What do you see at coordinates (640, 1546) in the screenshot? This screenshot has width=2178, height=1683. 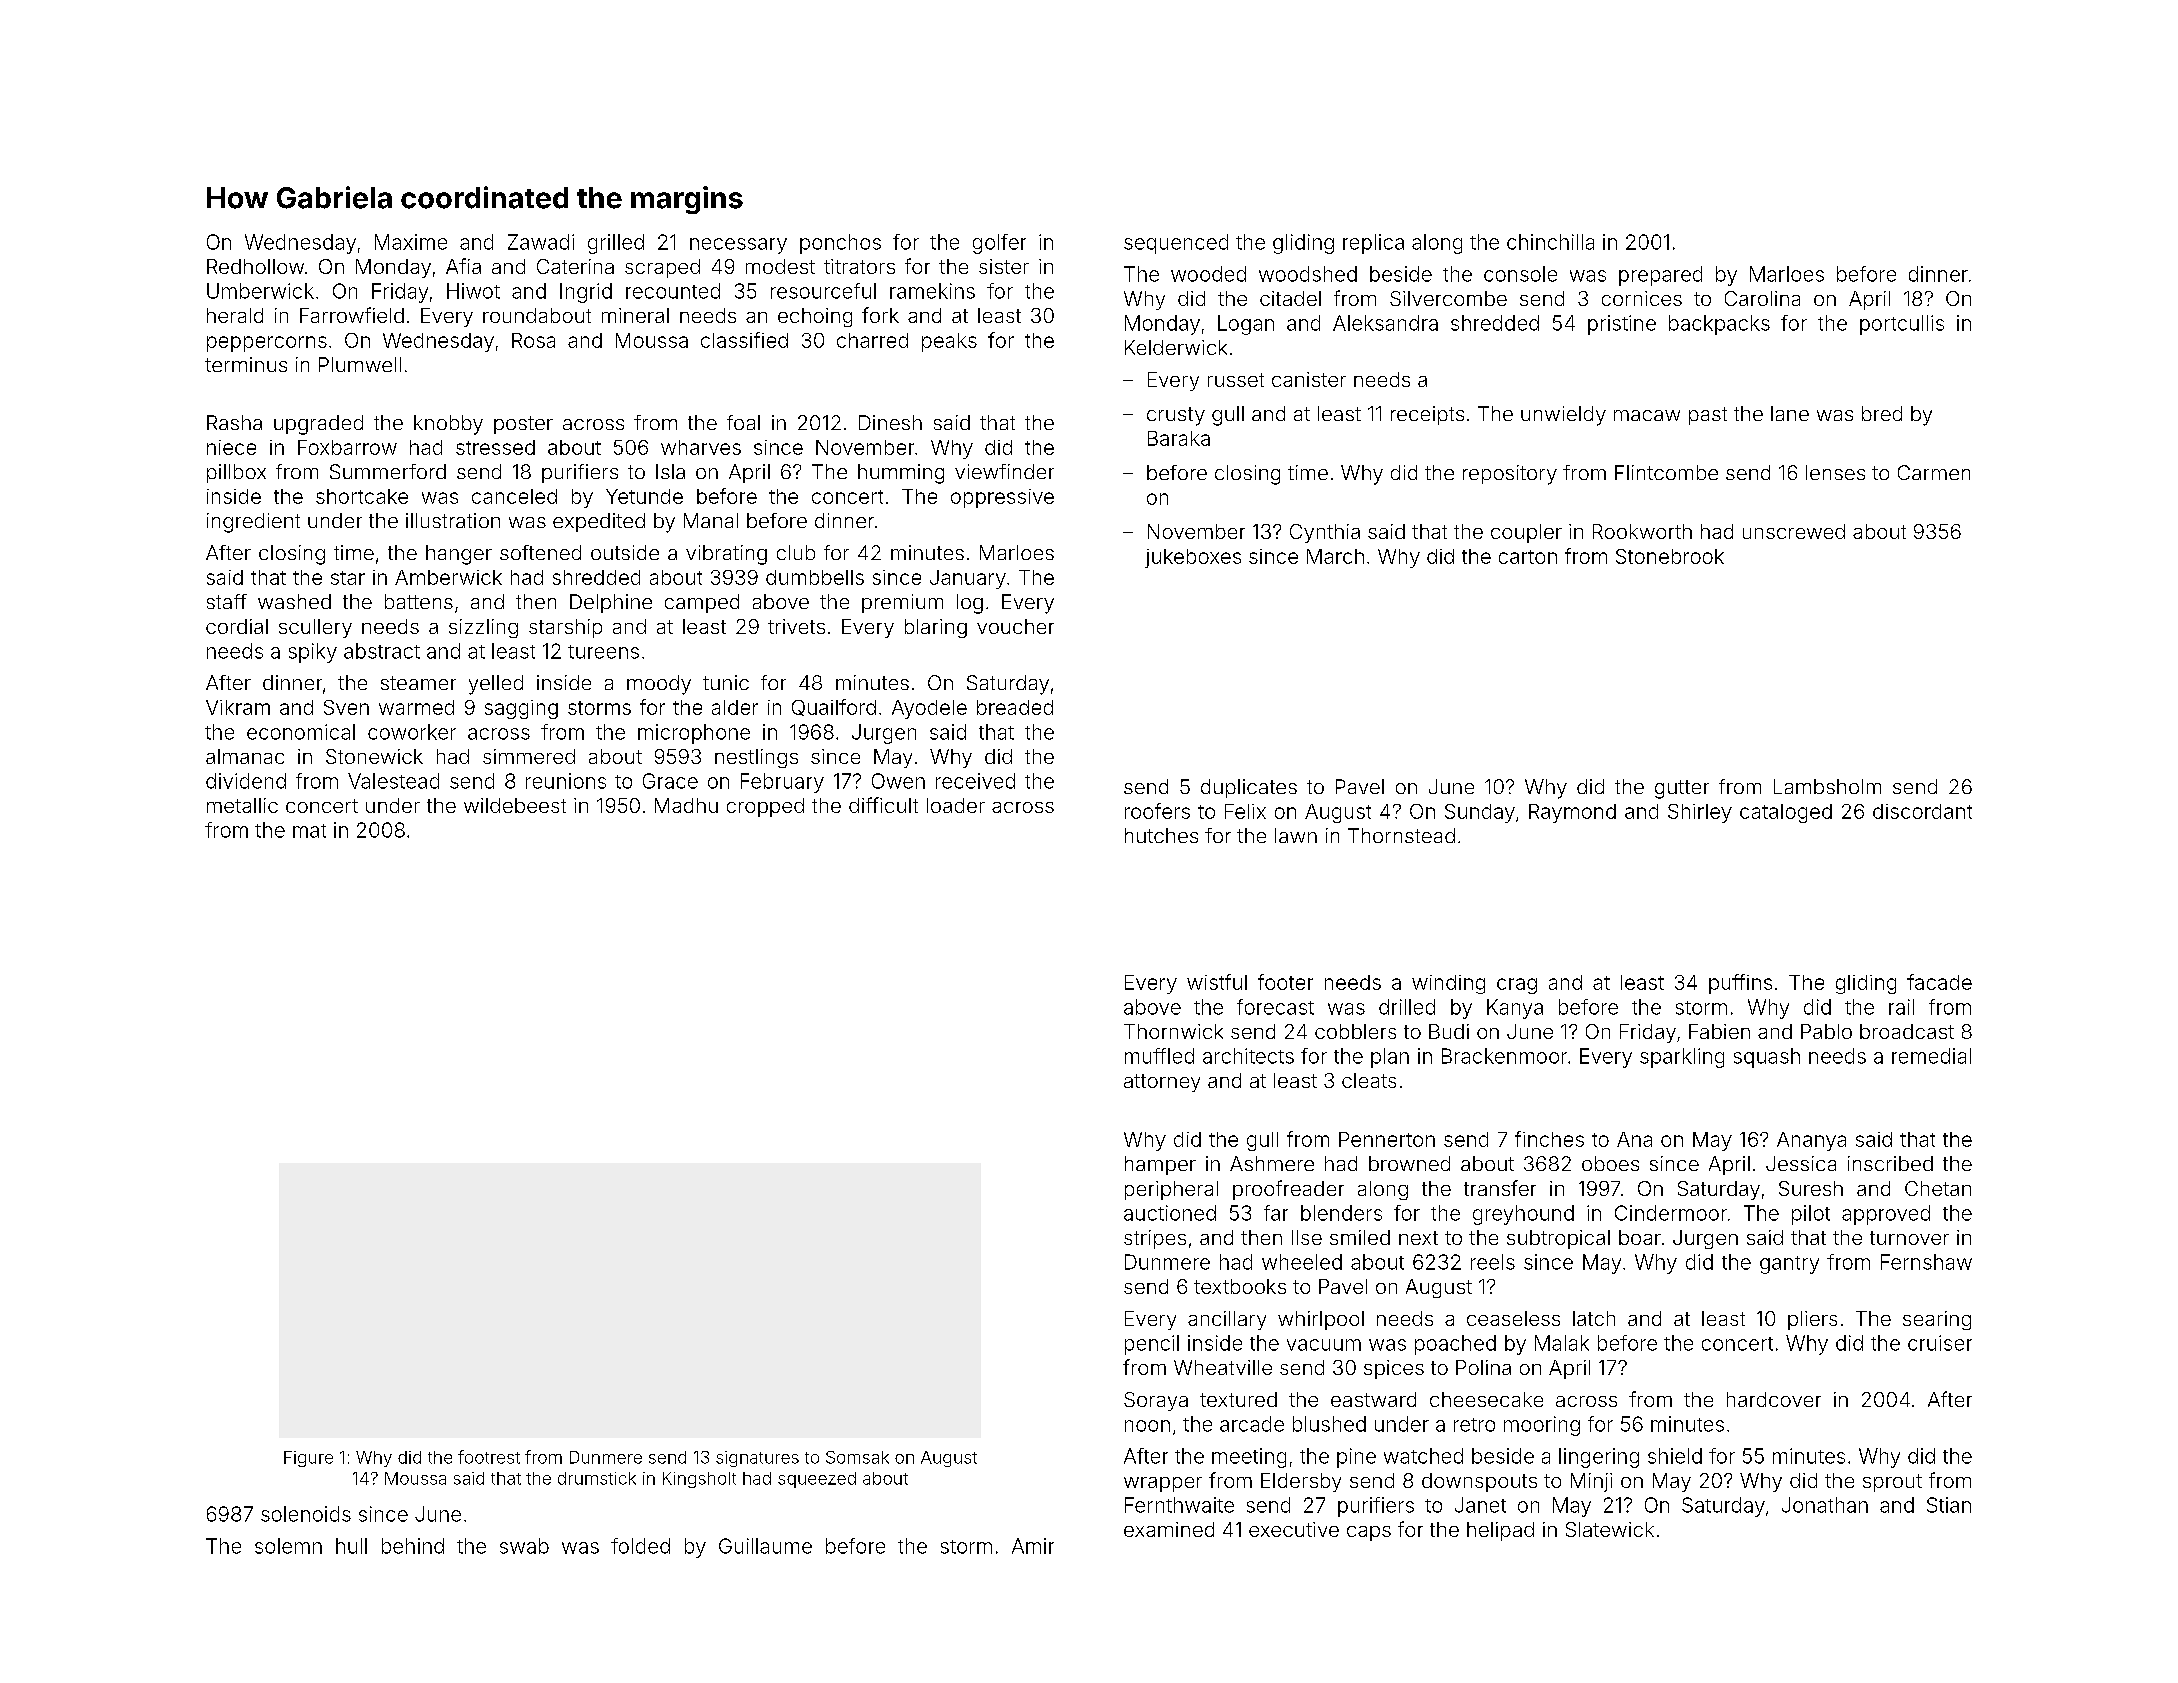 I see `folded` at bounding box center [640, 1546].
